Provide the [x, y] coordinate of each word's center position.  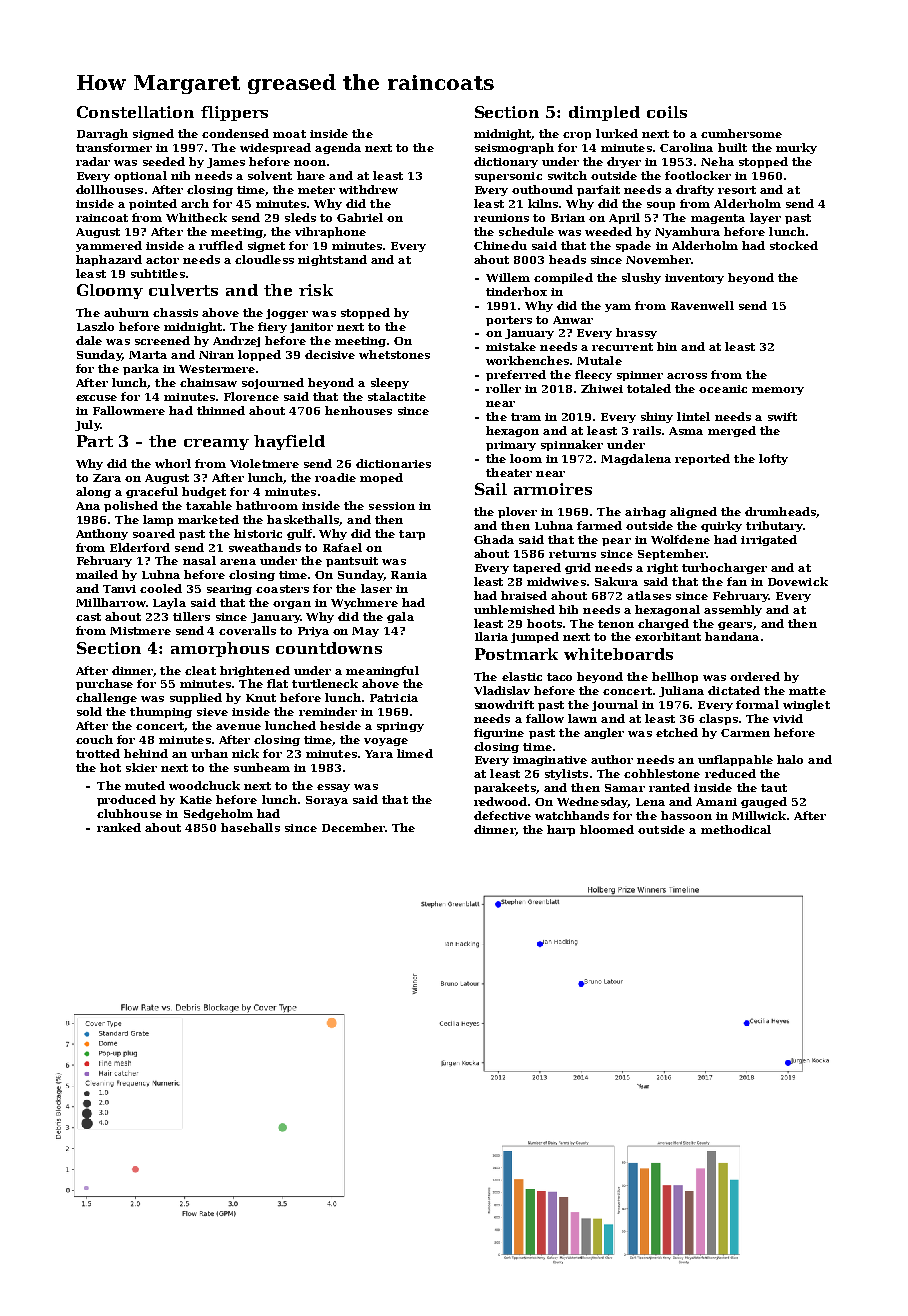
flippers [234, 113]
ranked [119, 827]
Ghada [494, 539]
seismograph [514, 148]
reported [702, 459]
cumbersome [741, 133]
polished [131, 506]
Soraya [327, 801]
